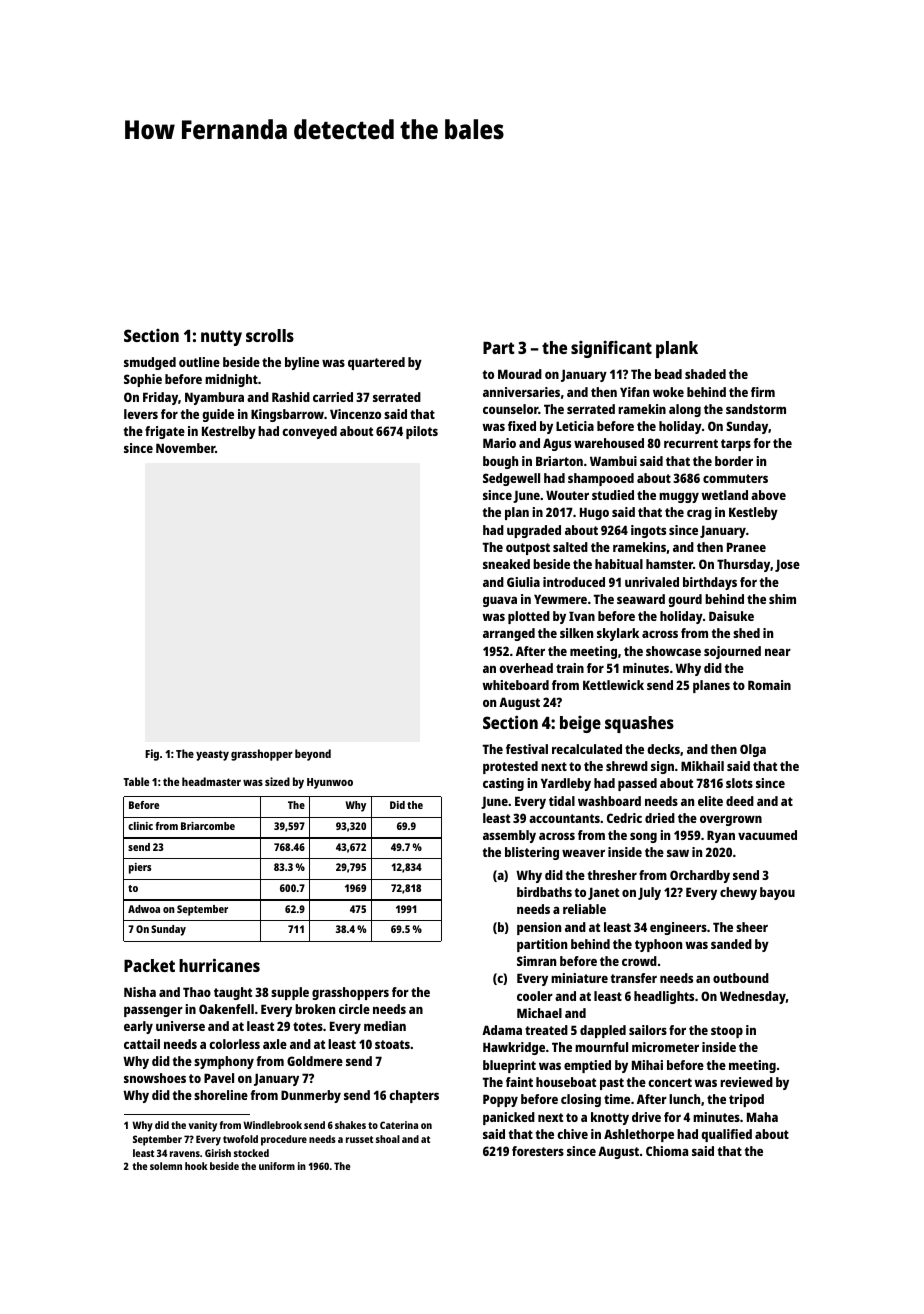 This page has width=924, height=1314. I want to click on Nyambura, so click(214, 398).
